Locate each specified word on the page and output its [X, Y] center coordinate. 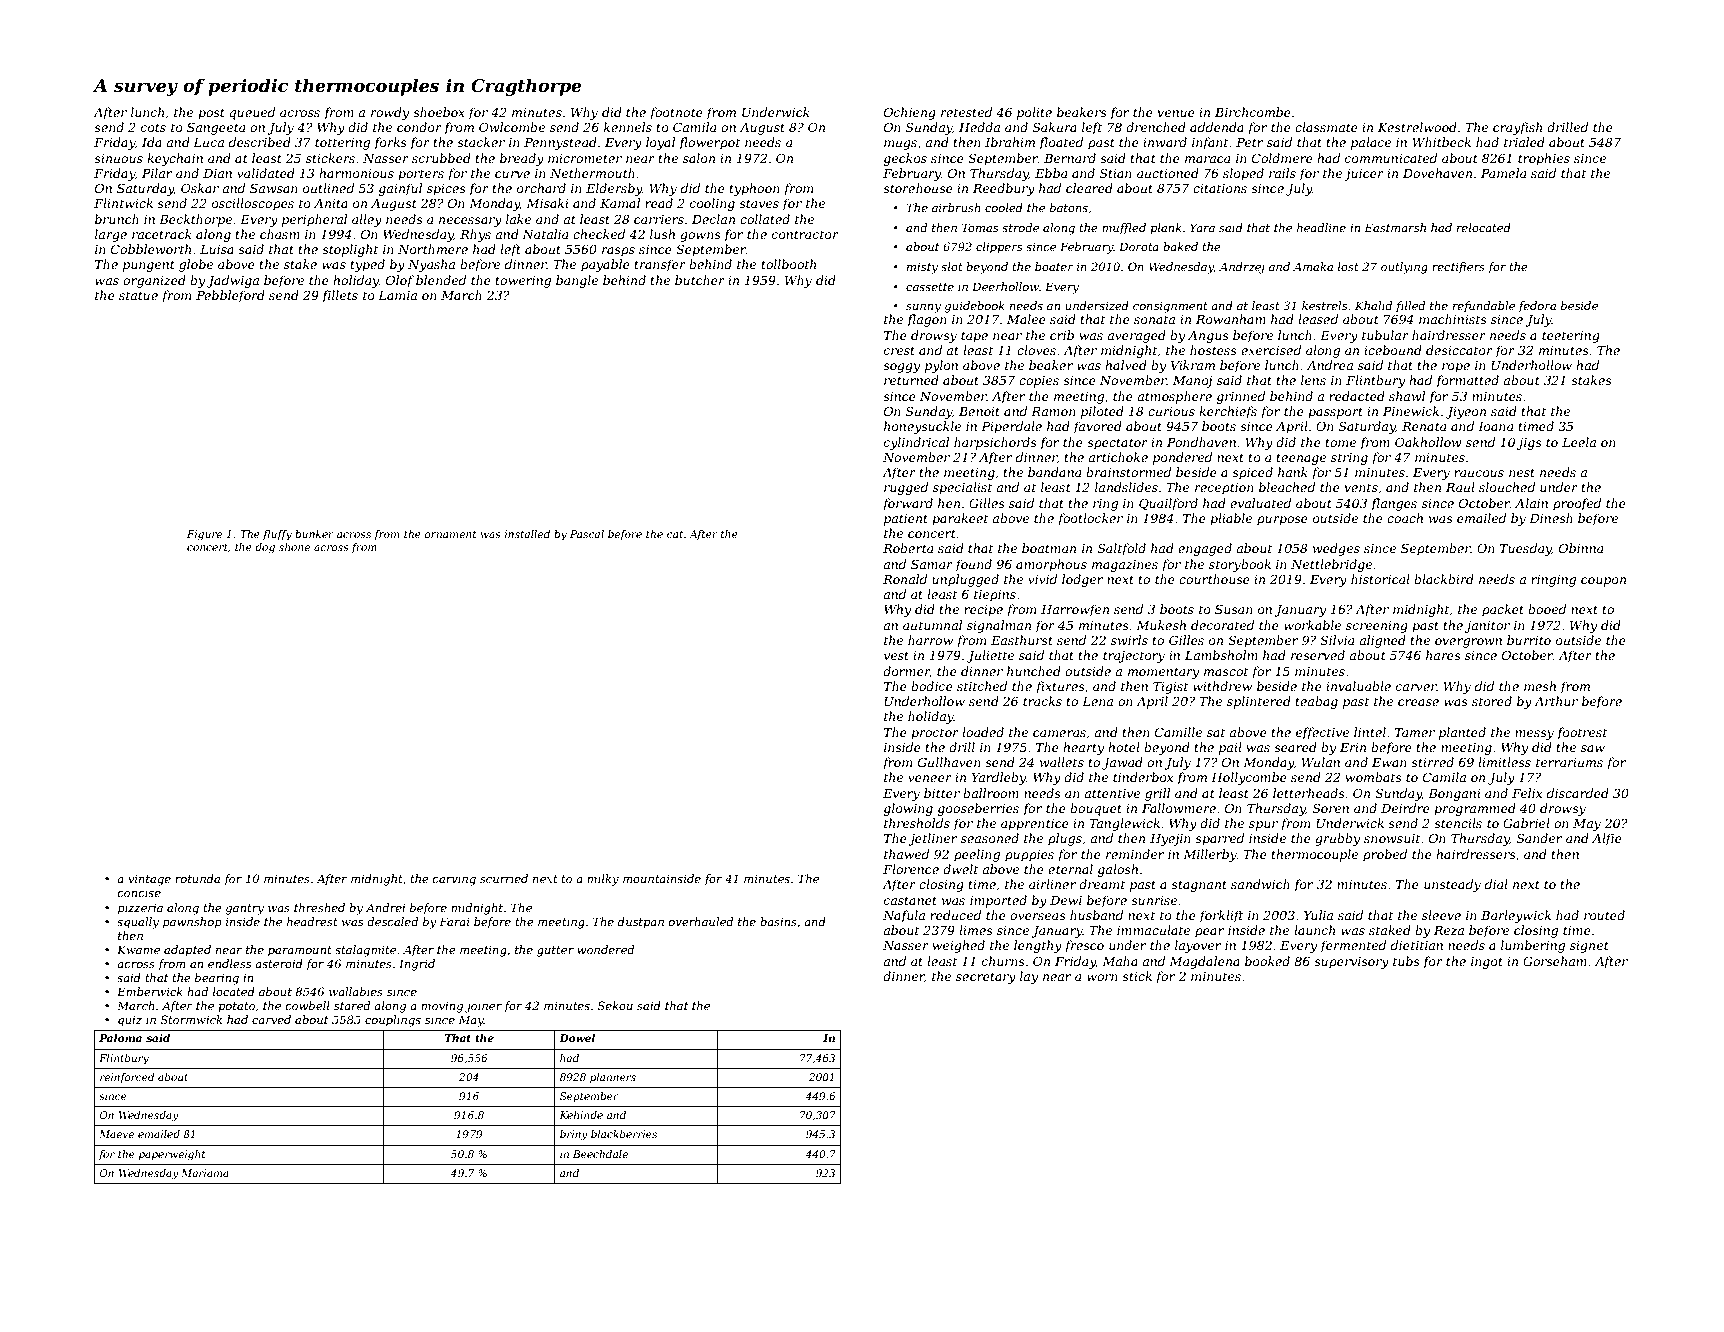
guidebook [975, 307]
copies [1039, 382]
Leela [1579, 442]
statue [138, 295]
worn [1102, 977]
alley [367, 220]
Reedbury [1004, 189]
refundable [1484, 307]
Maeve [116, 1134]
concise [139, 892]
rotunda [197, 878]
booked [1267, 961]
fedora [1537, 307]
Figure [204, 535]
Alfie [1607, 839]
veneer [930, 778]
